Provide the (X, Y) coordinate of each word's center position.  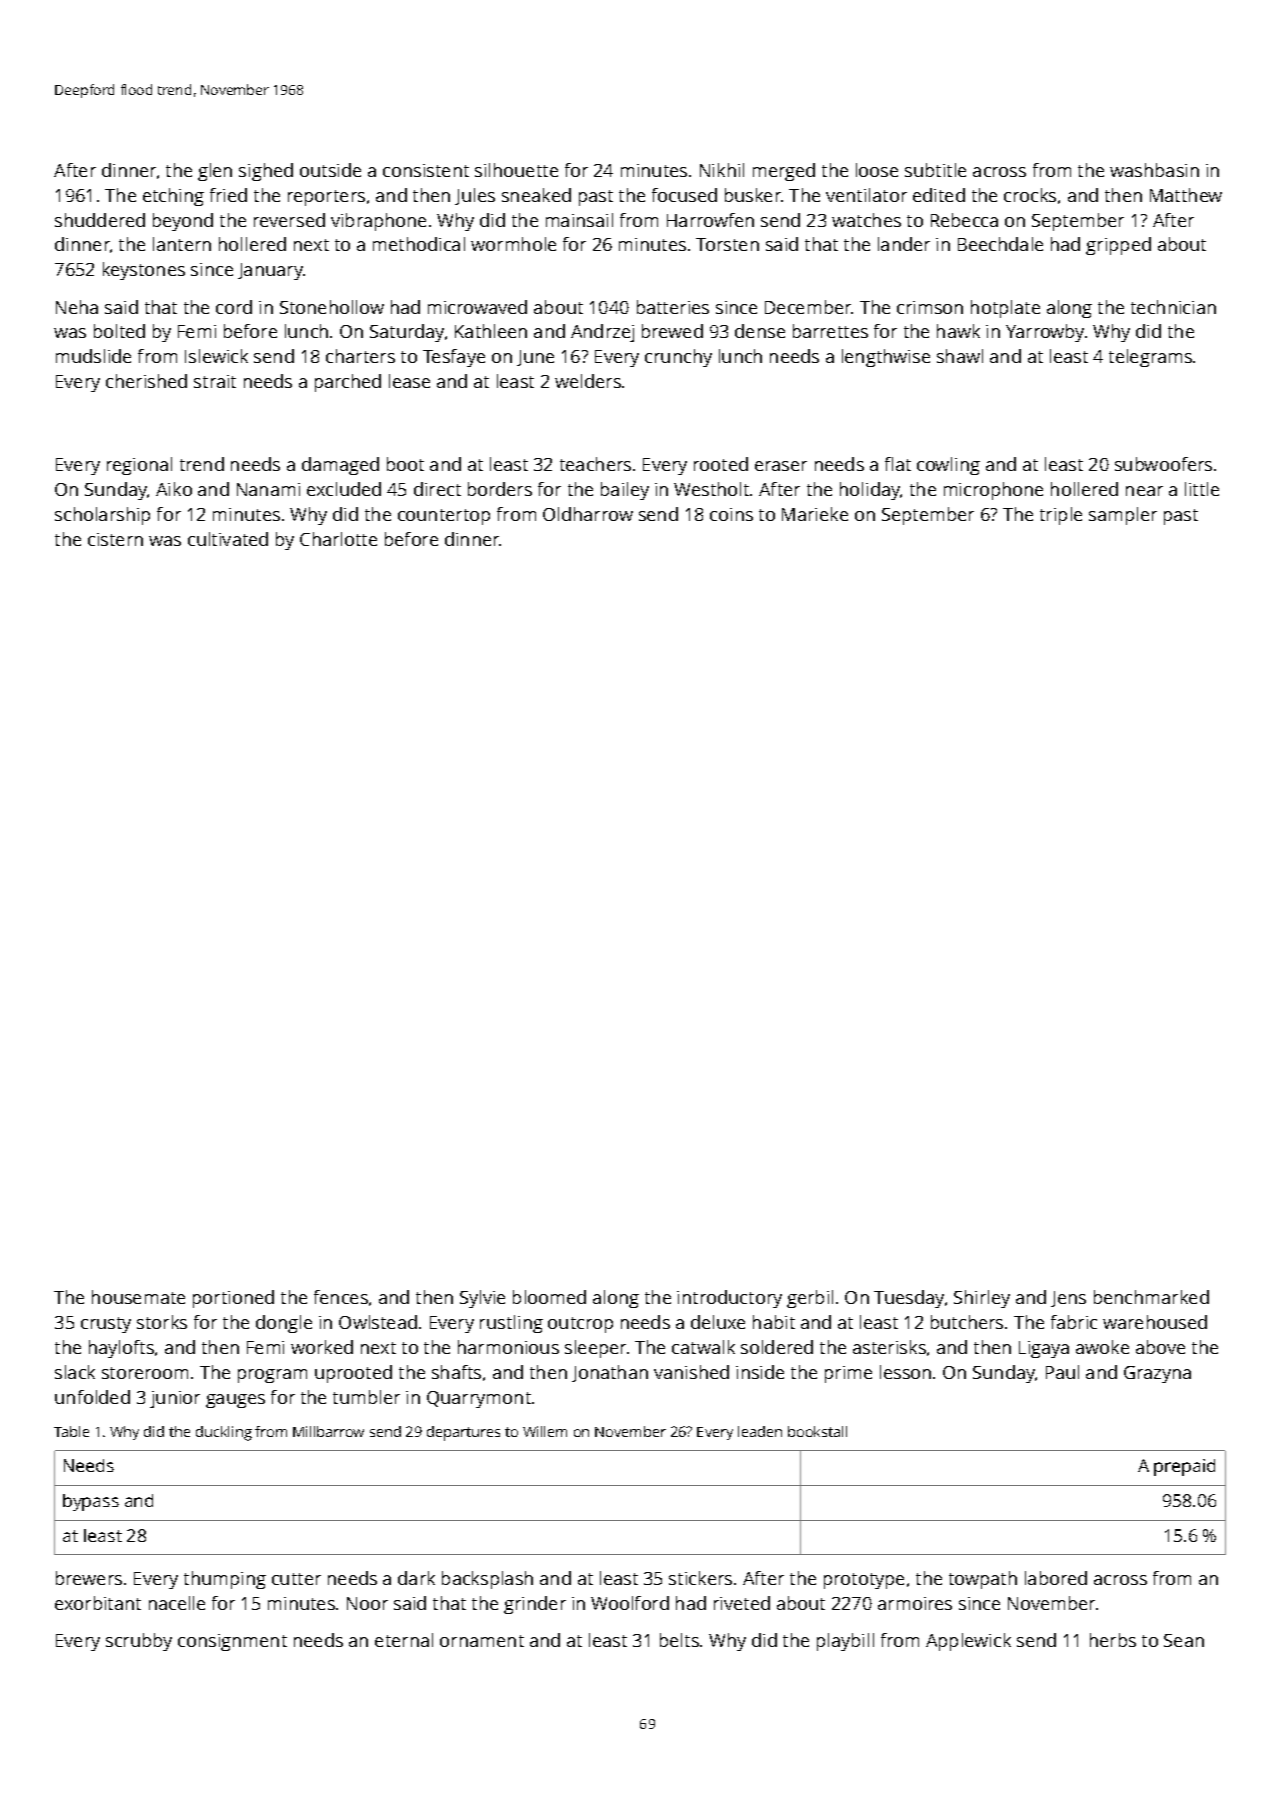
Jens (1068, 1299)
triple (1061, 516)
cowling (948, 466)
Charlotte (338, 539)
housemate (138, 1297)
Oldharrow (588, 514)
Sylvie (482, 1299)
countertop (444, 517)
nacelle (177, 1603)
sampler (1123, 516)
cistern (115, 539)
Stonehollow (332, 307)
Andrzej (602, 333)
